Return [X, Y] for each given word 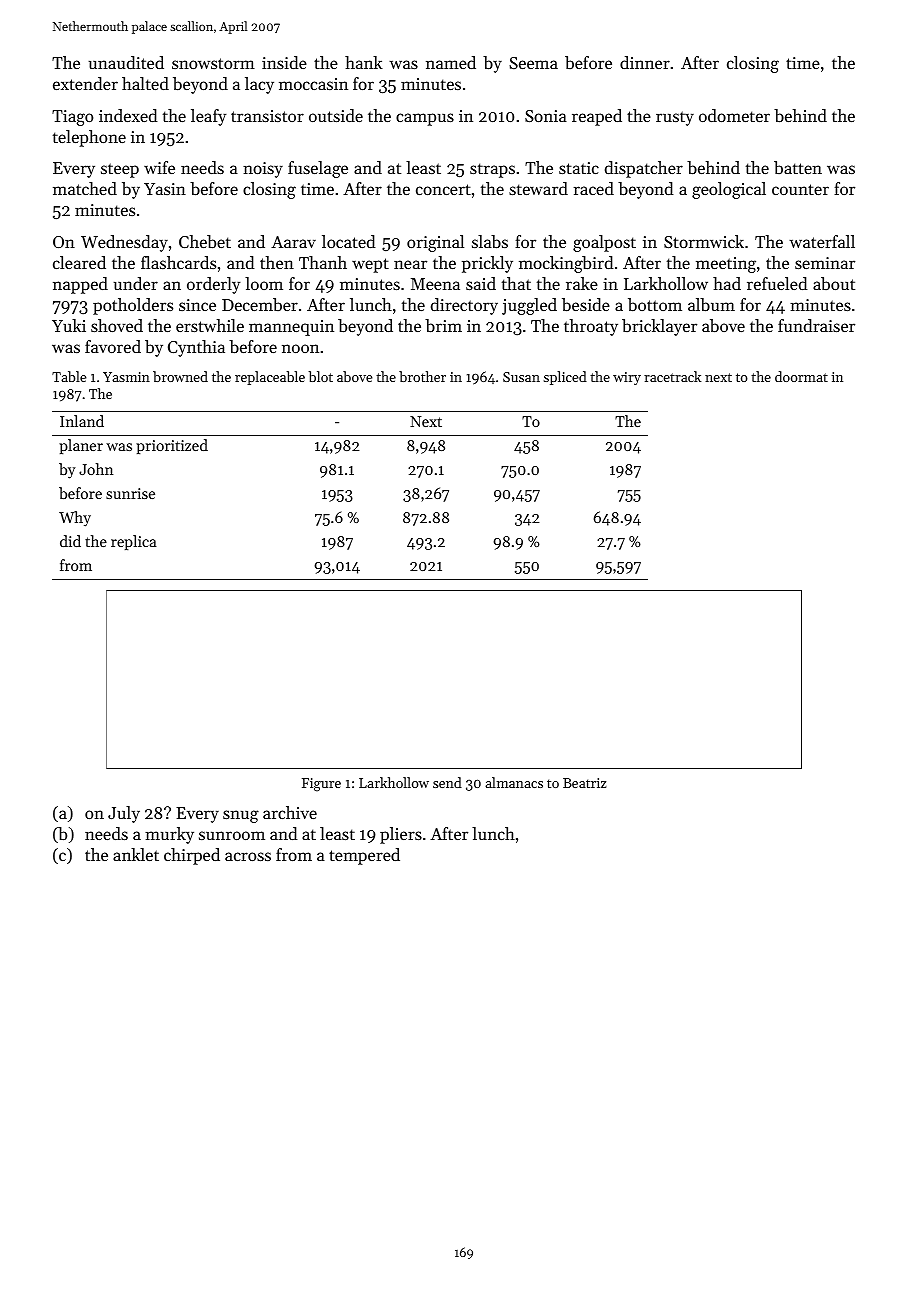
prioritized [172, 446]
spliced [565, 378]
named [451, 62]
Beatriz [585, 783]
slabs [490, 241]
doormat [801, 376]
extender [85, 83]
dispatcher [644, 169]
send [447, 782]
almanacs [514, 782]
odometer [734, 115]
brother [422, 376]
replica [134, 542]
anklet [136, 854]
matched [85, 188]
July [124, 814]
